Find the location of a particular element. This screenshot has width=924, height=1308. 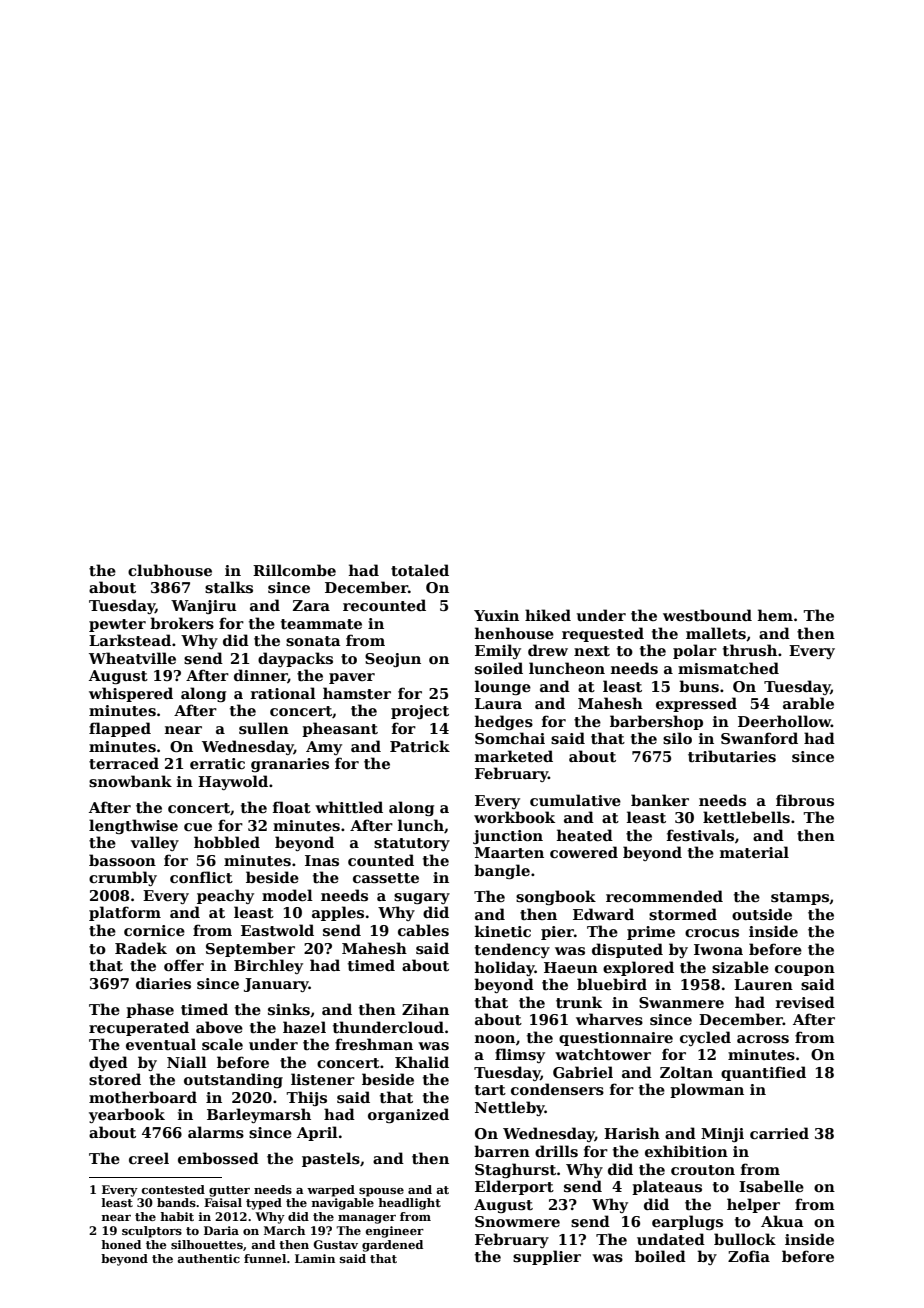

Eastwold is located at coordinates (277, 930).
